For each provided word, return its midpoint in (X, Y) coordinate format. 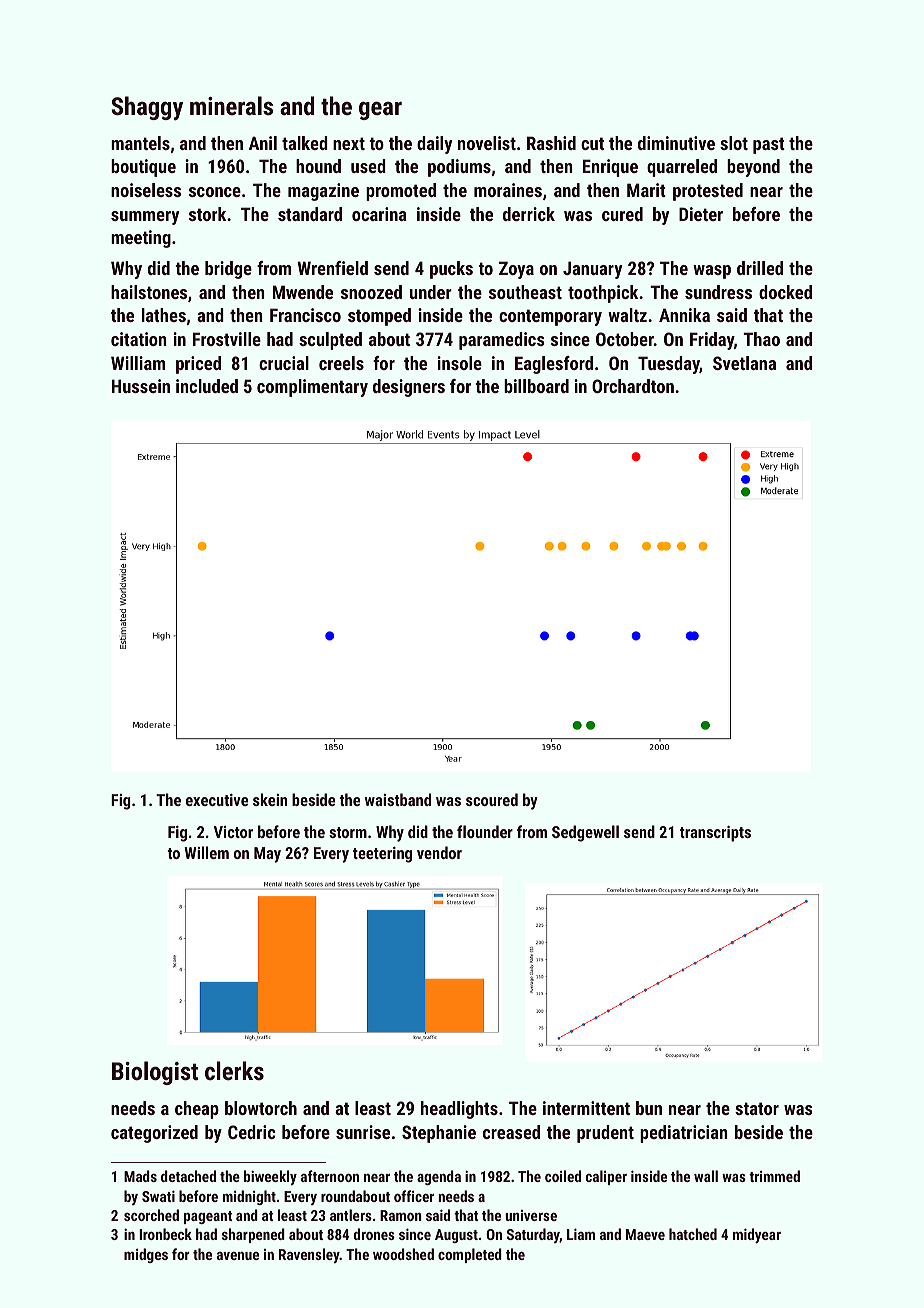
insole (459, 363)
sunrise (363, 1132)
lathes (164, 315)
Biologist (155, 1073)
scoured (492, 799)
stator (757, 1108)
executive (217, 800)
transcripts (715, 834)
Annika (684, 315)
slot (734, 143)
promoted (401, 192)
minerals (231, 105)
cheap (197, 1110)
